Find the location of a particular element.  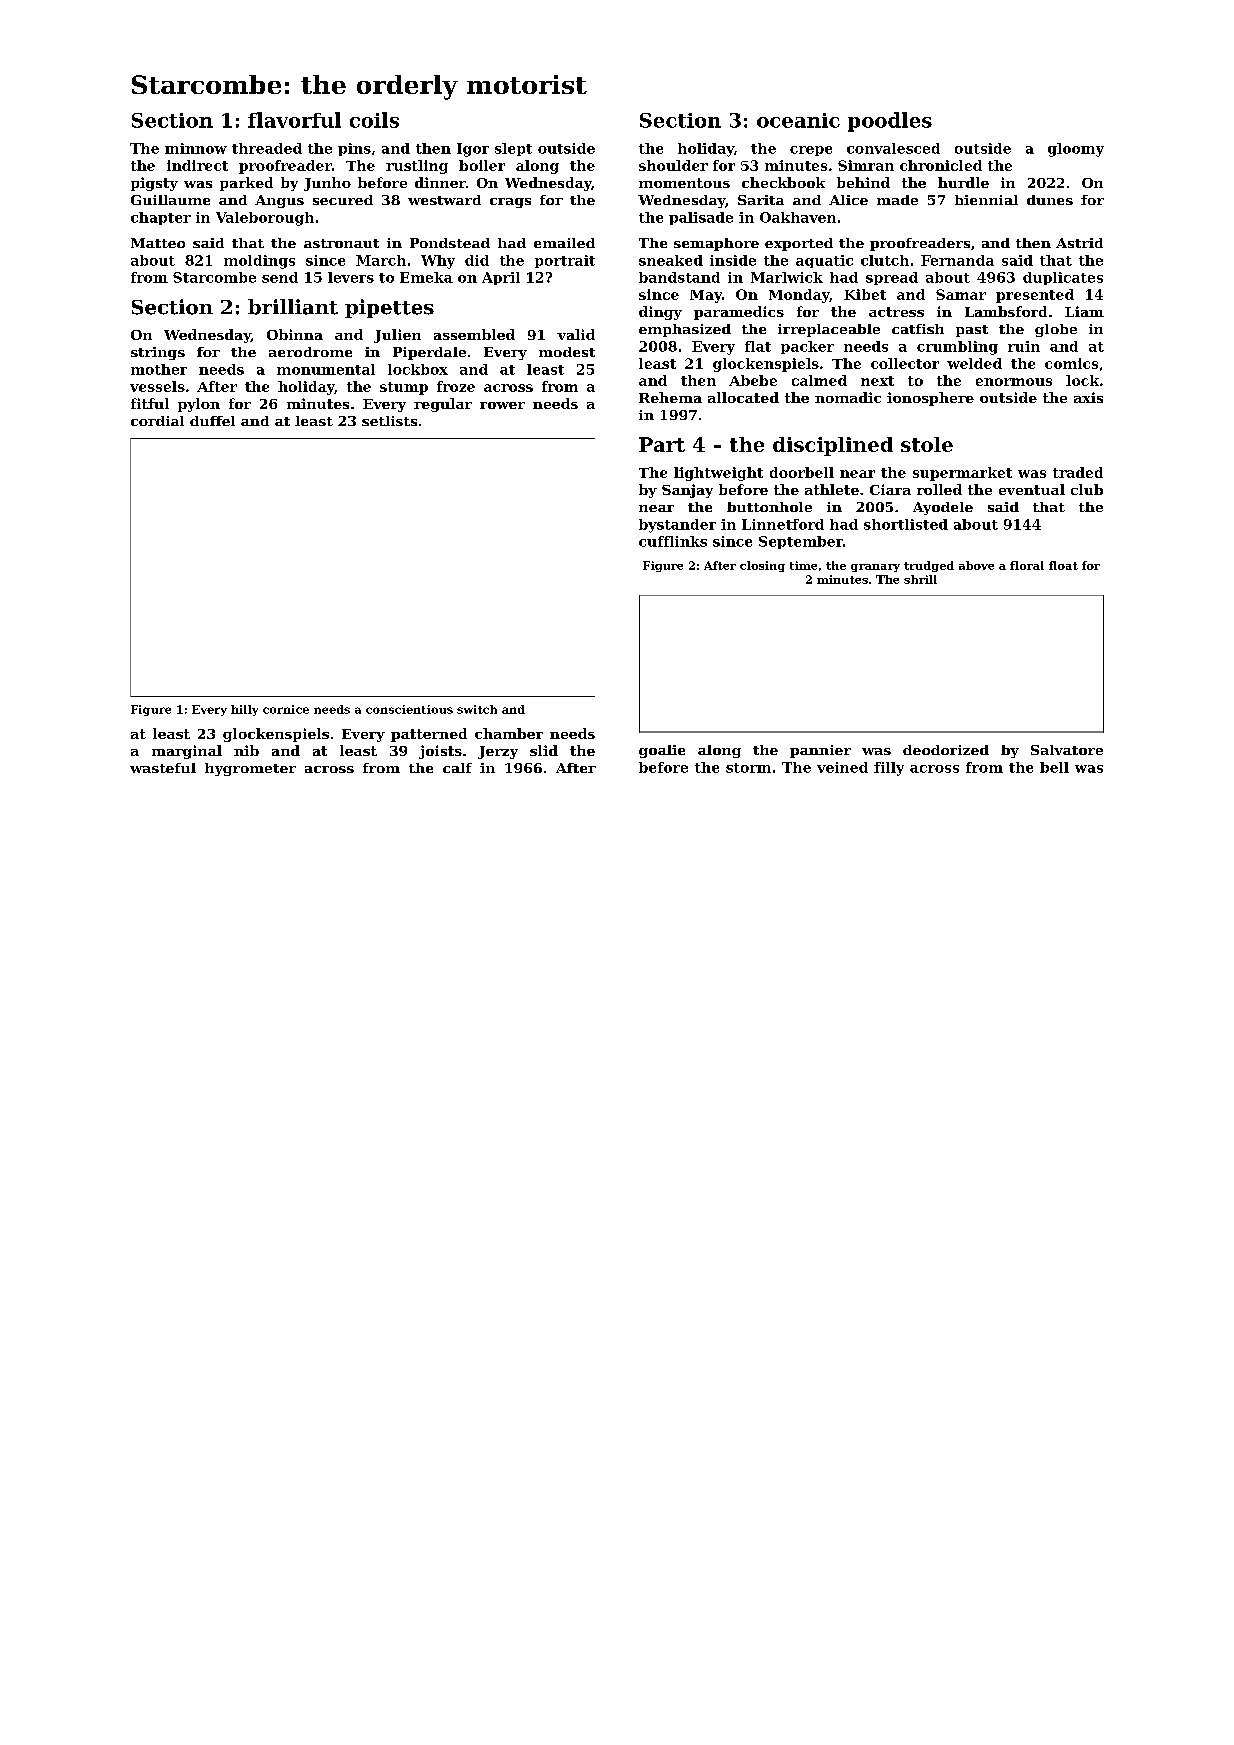

shoulder is located at coordinates (673, 165).
